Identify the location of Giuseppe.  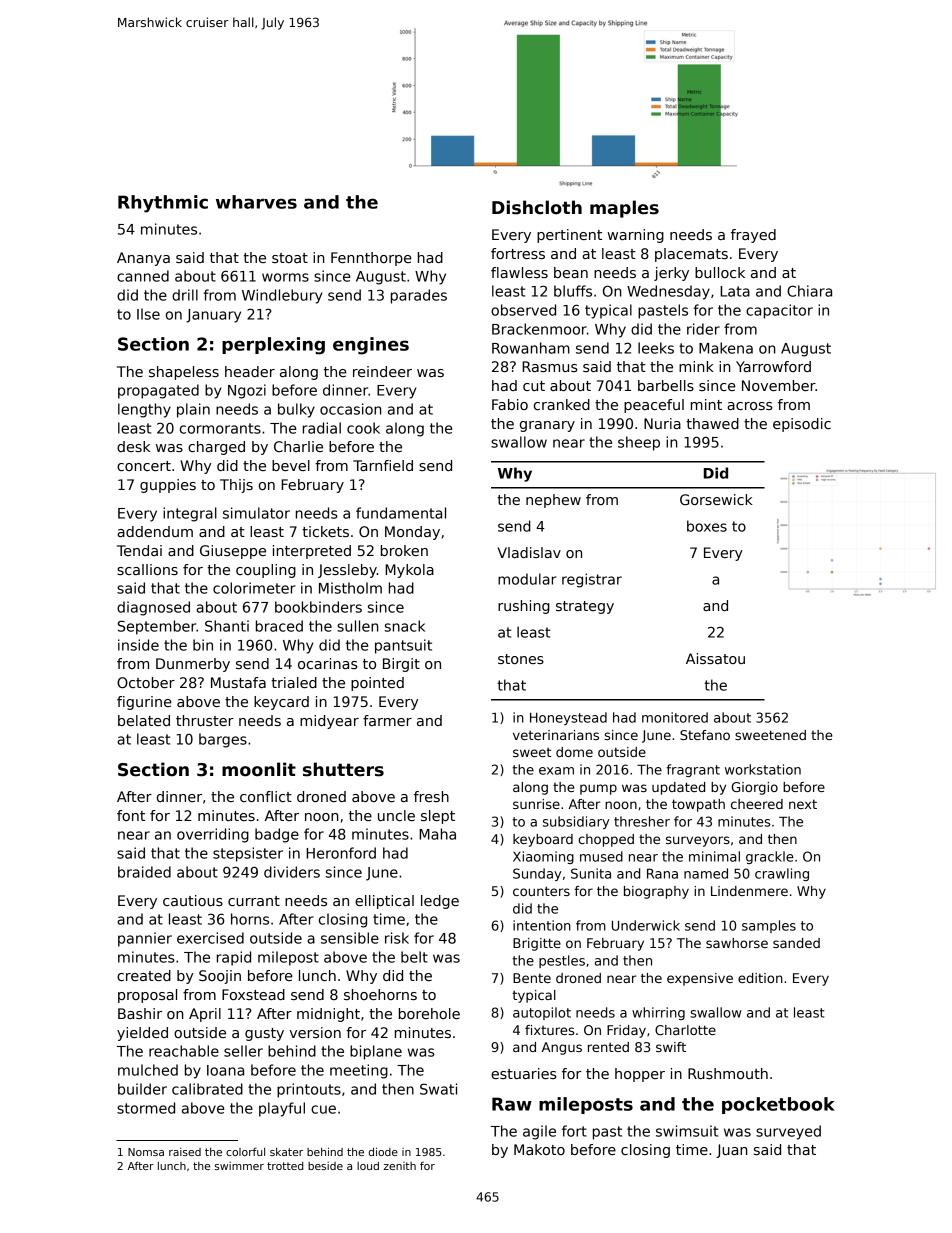
(233, 552).
